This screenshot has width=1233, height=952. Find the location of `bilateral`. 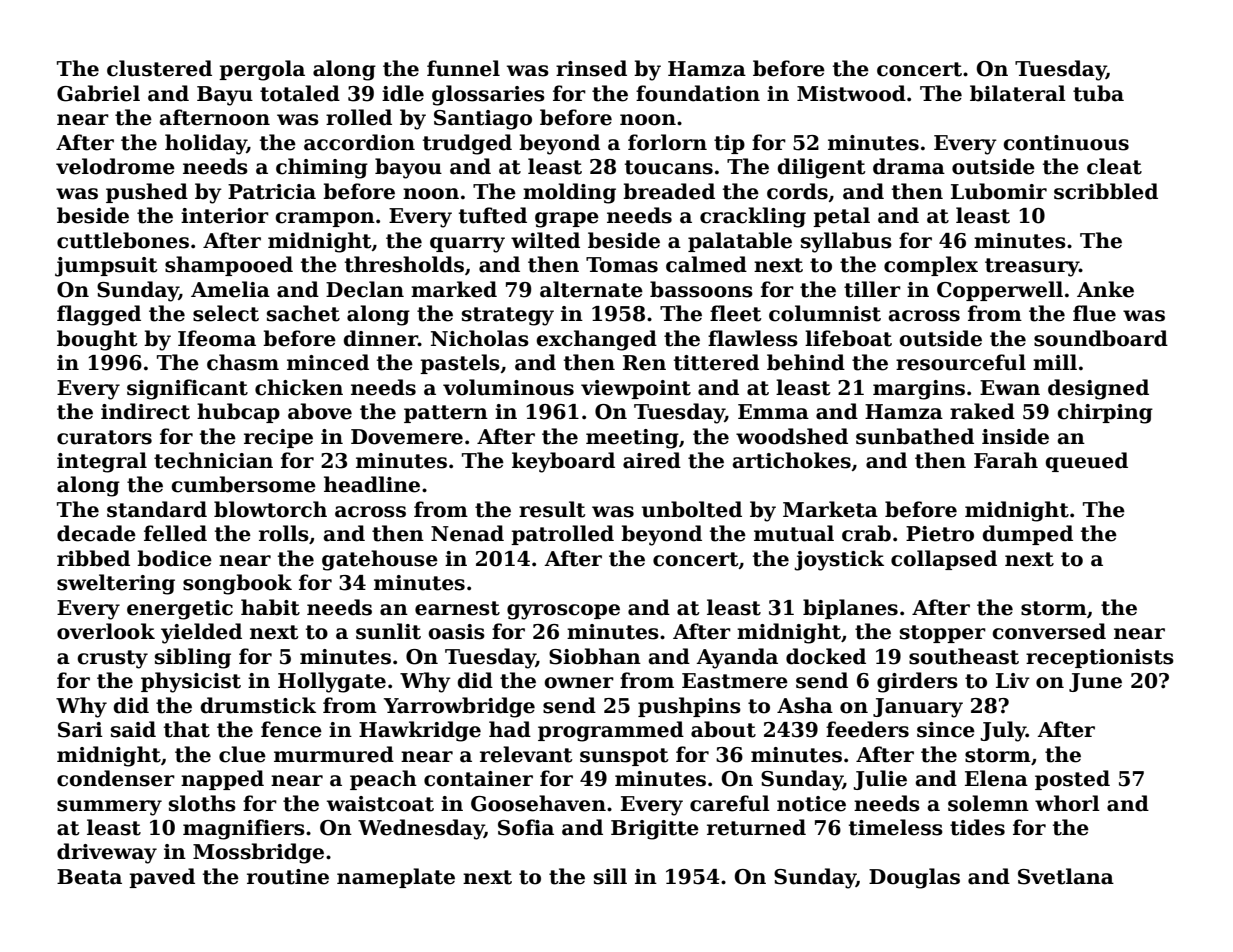

bilateral is located at coordinates (1018, 93).
